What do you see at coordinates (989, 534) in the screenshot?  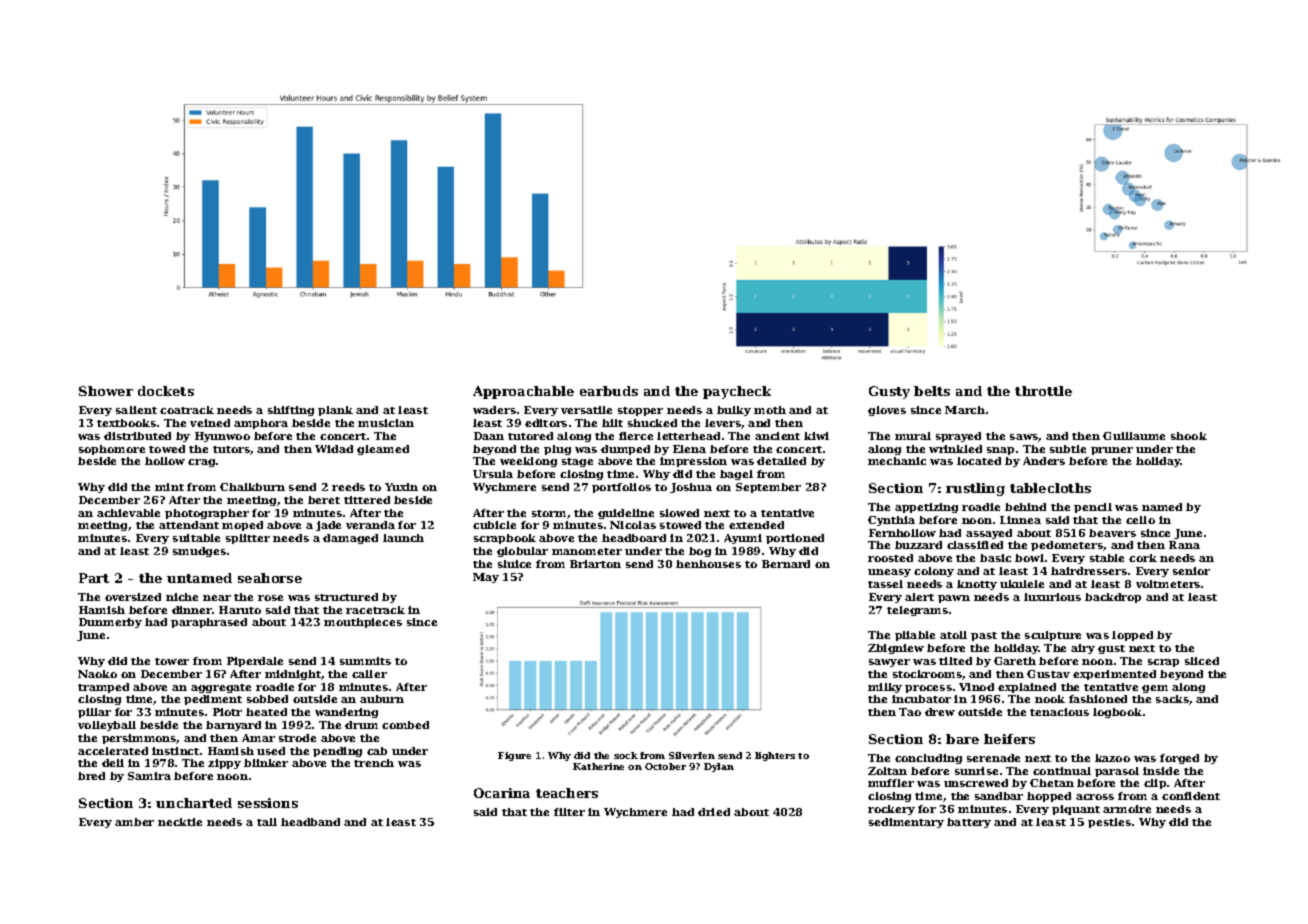 I see `assayed` at bounding box center [989, 534].
